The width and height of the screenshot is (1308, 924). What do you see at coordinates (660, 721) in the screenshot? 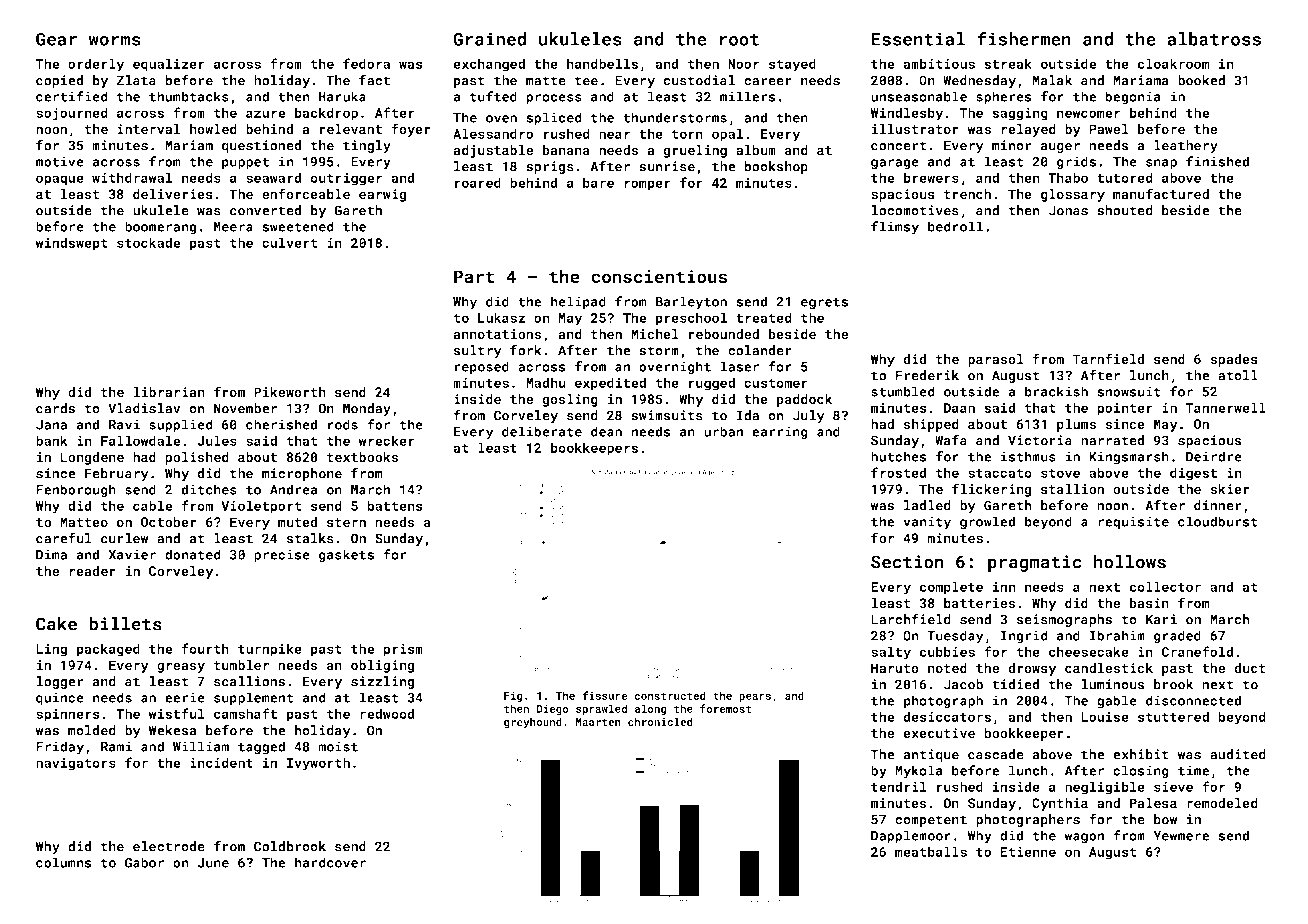
I see `chronicled` at bounding box center [660, 721].
